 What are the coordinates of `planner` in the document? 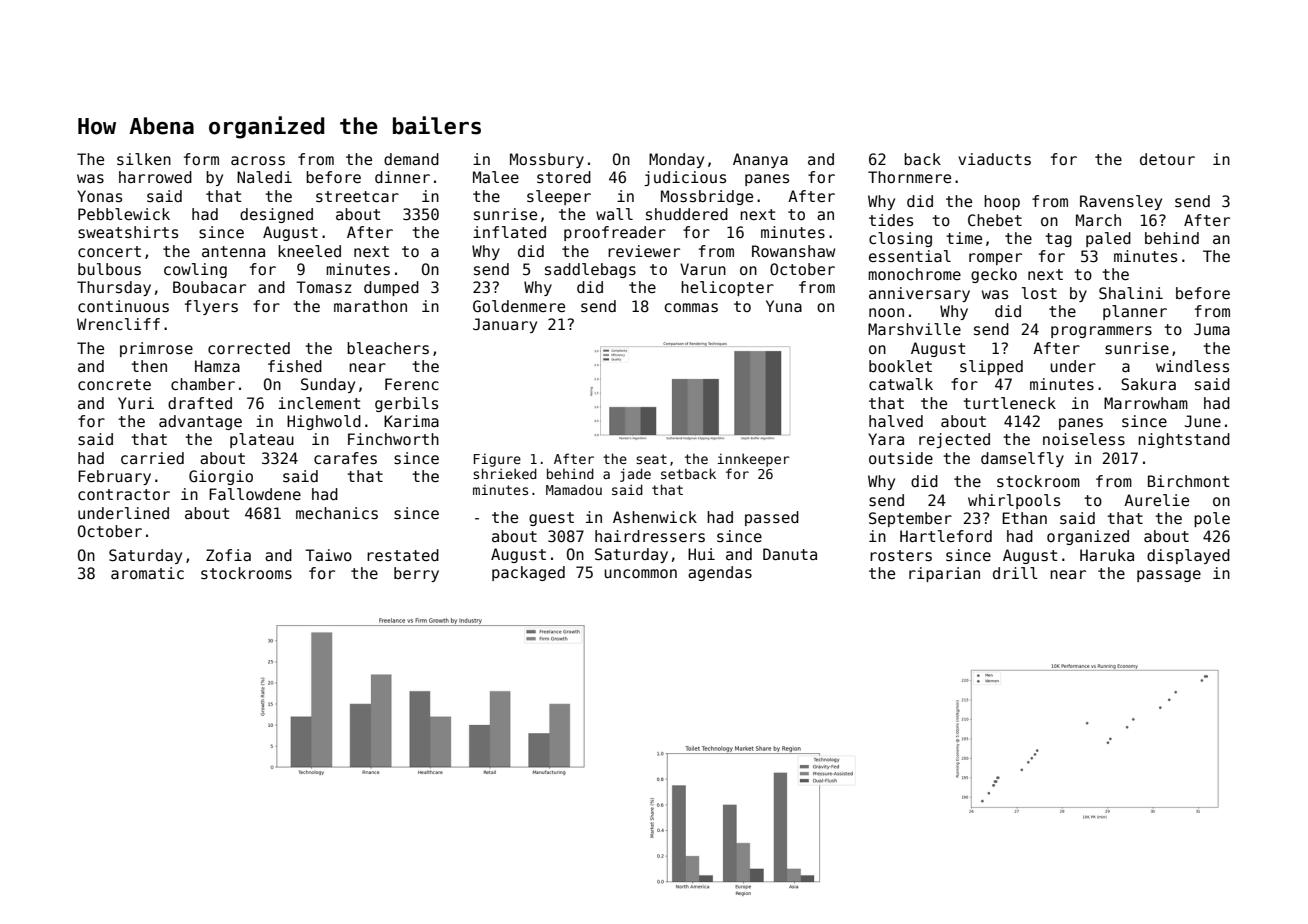 It's located at (1135, 312).
